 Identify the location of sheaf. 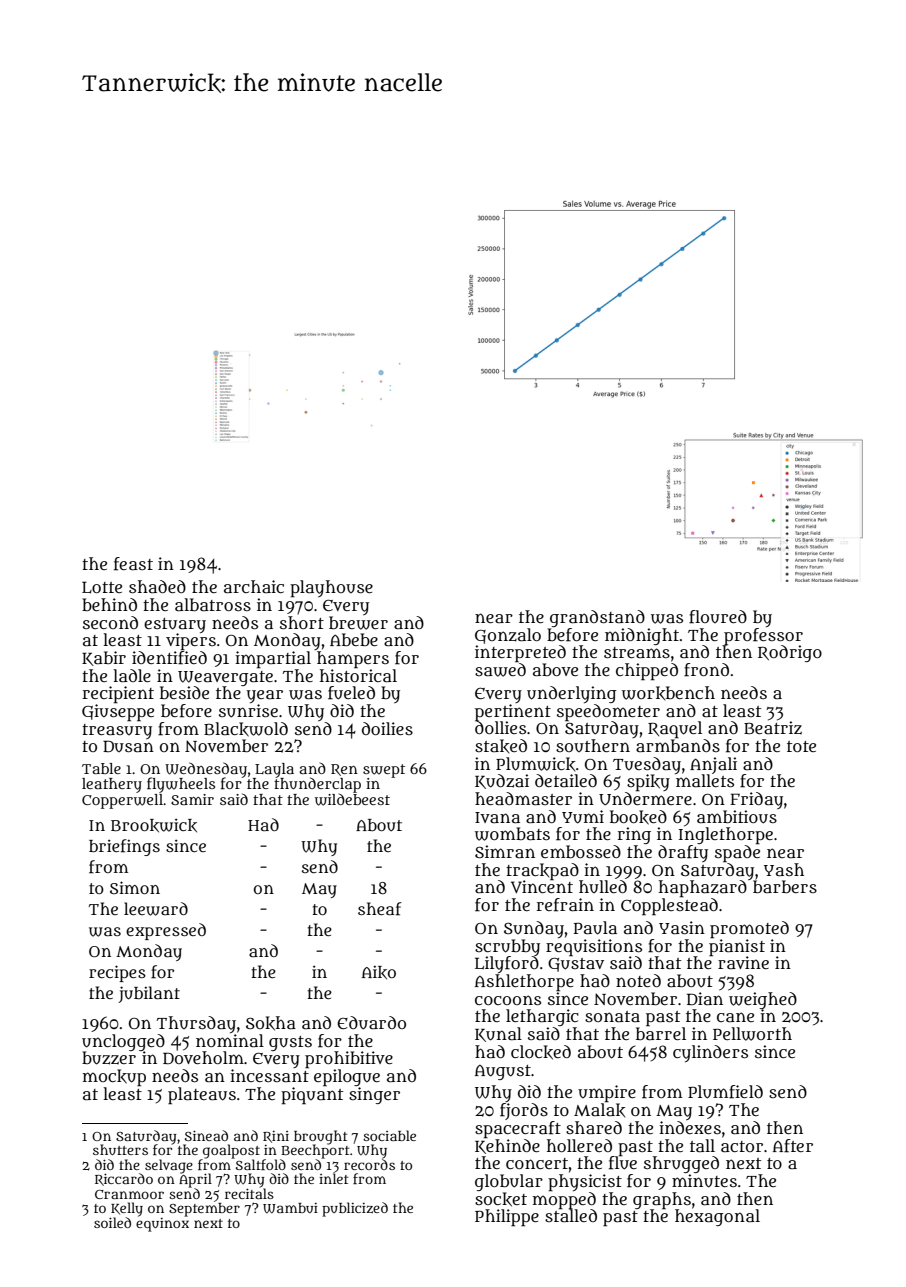
(380, 909).
